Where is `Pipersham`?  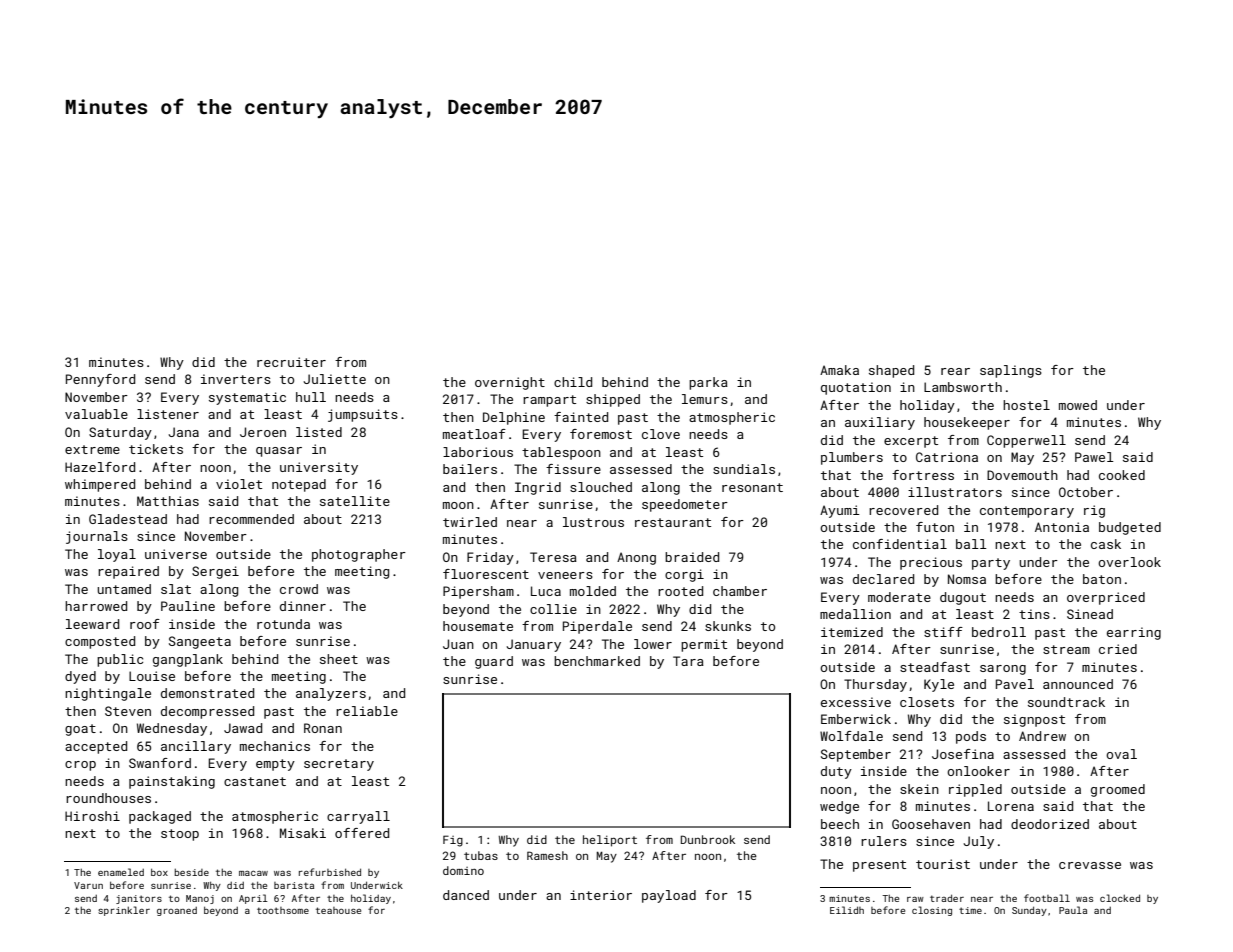 Pipersham is located at coordinates (478, 592).
